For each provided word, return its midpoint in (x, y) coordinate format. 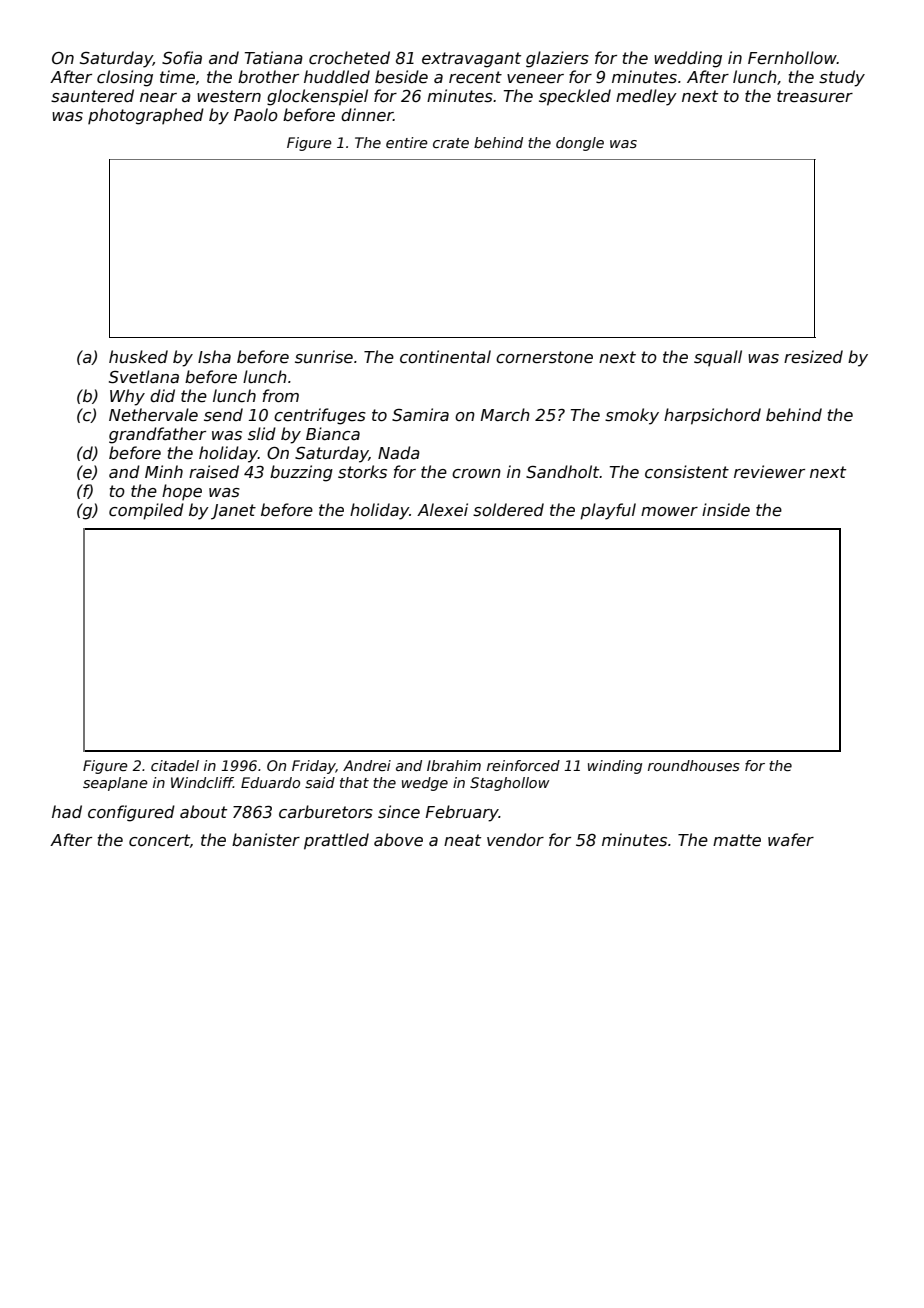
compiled (146, 511)
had (67, 811)
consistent (687, 472)
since (399, 812)
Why (127, 397)
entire (406, 142)
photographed (146, 116)
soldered (508, 510)
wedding (688, 59)
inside (726, 510)
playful (608, 511)
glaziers (557, 59)
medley (646, 97)
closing (125, 78)
